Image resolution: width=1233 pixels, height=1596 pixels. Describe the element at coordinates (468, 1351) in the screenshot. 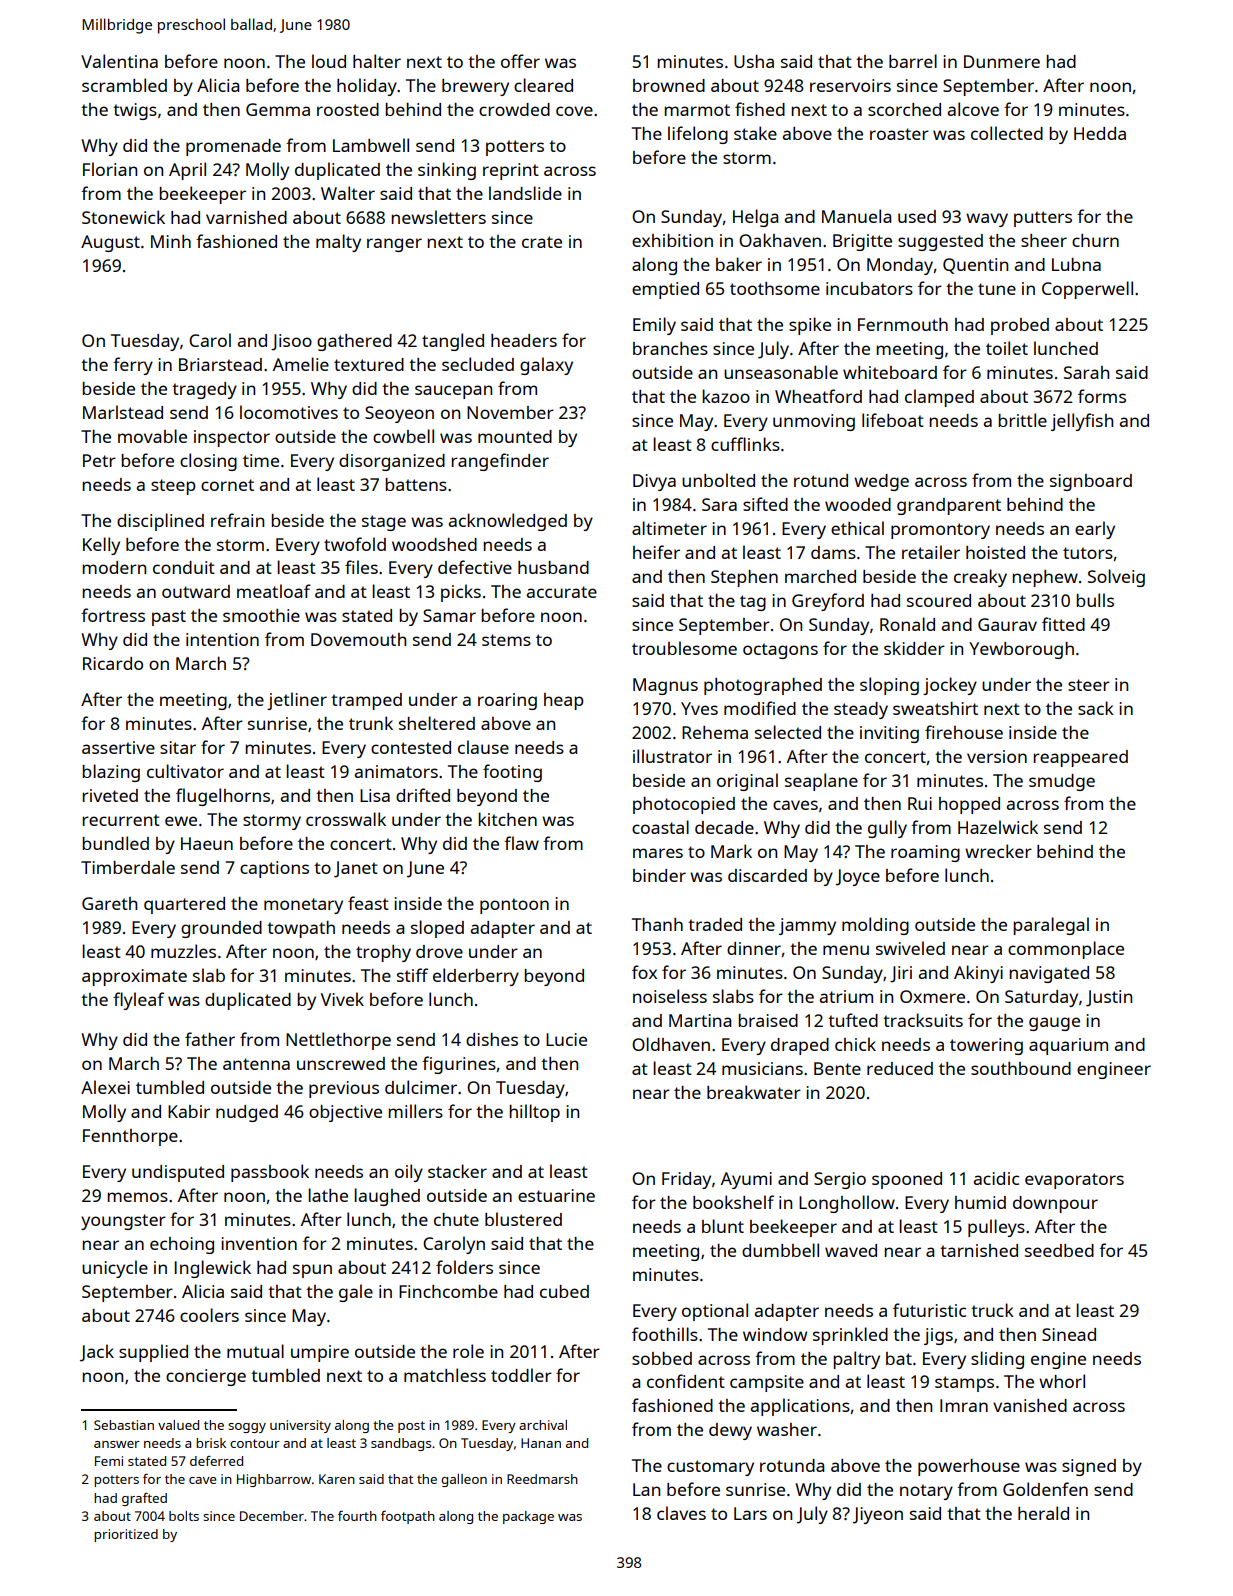

I see `role` at that location.
